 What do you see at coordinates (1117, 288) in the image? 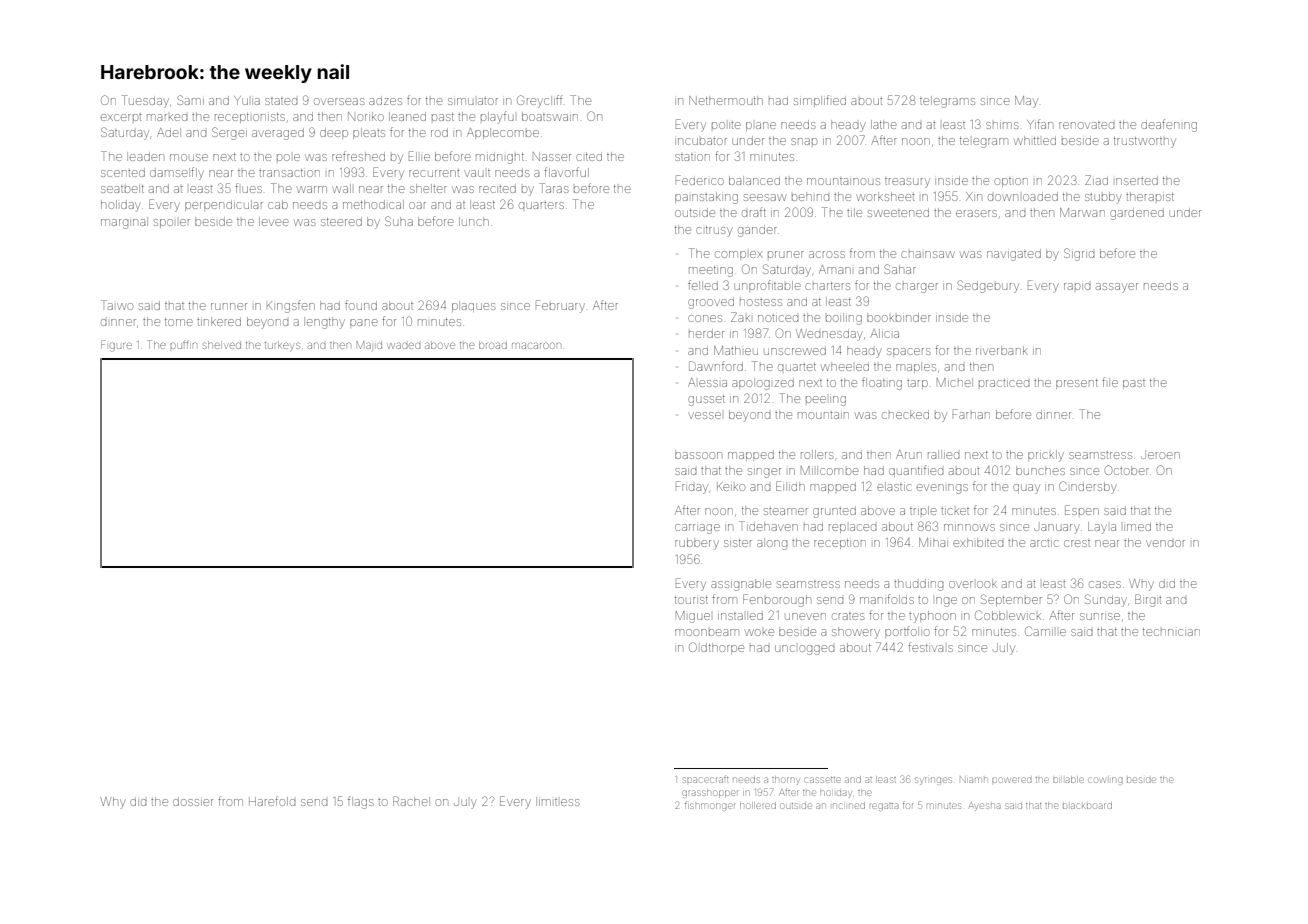
I see `assayer` at bounding box center [1117, 288].
